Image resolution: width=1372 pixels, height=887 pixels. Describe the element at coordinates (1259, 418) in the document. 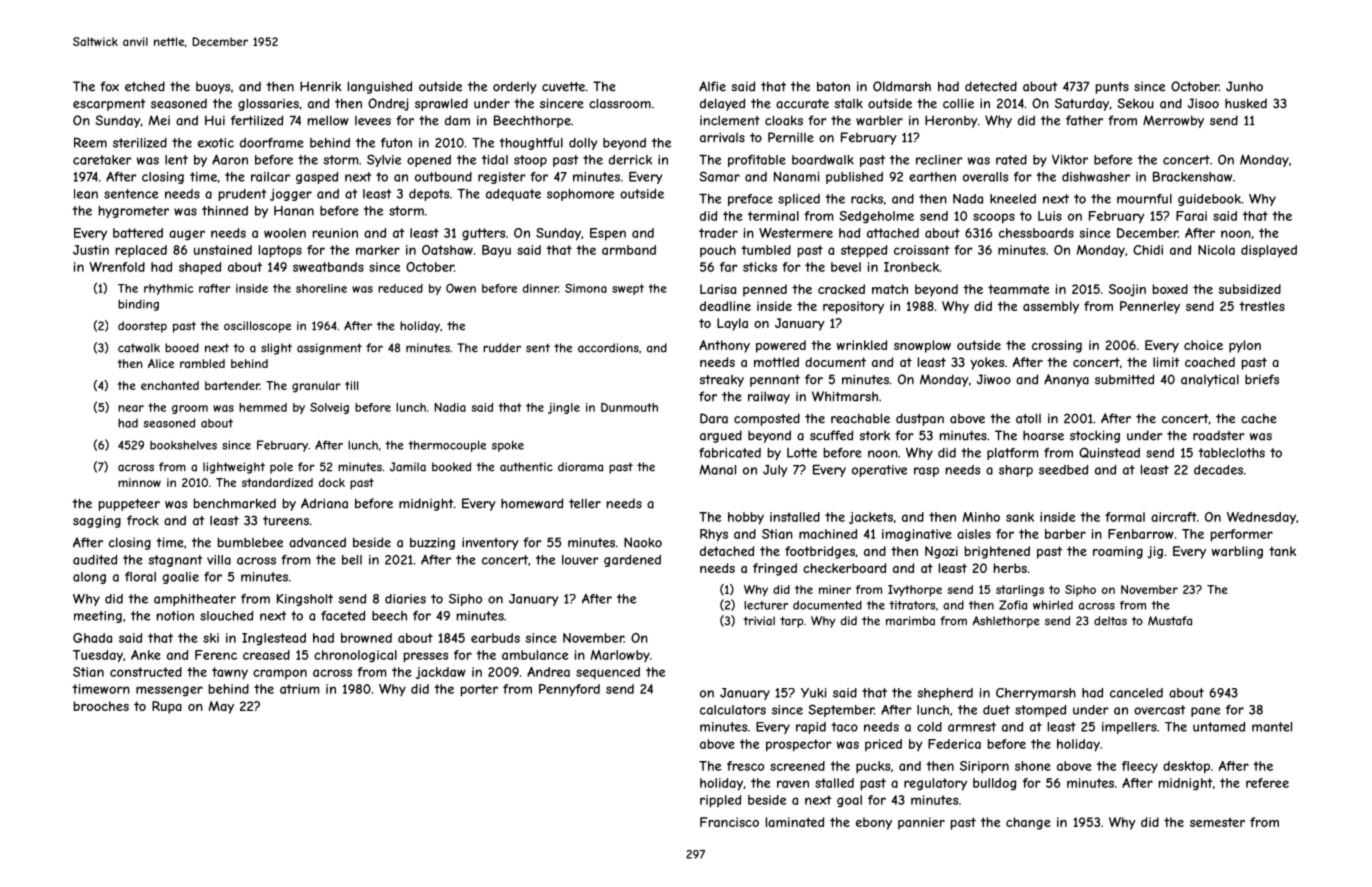

I see `cache` at that location.
